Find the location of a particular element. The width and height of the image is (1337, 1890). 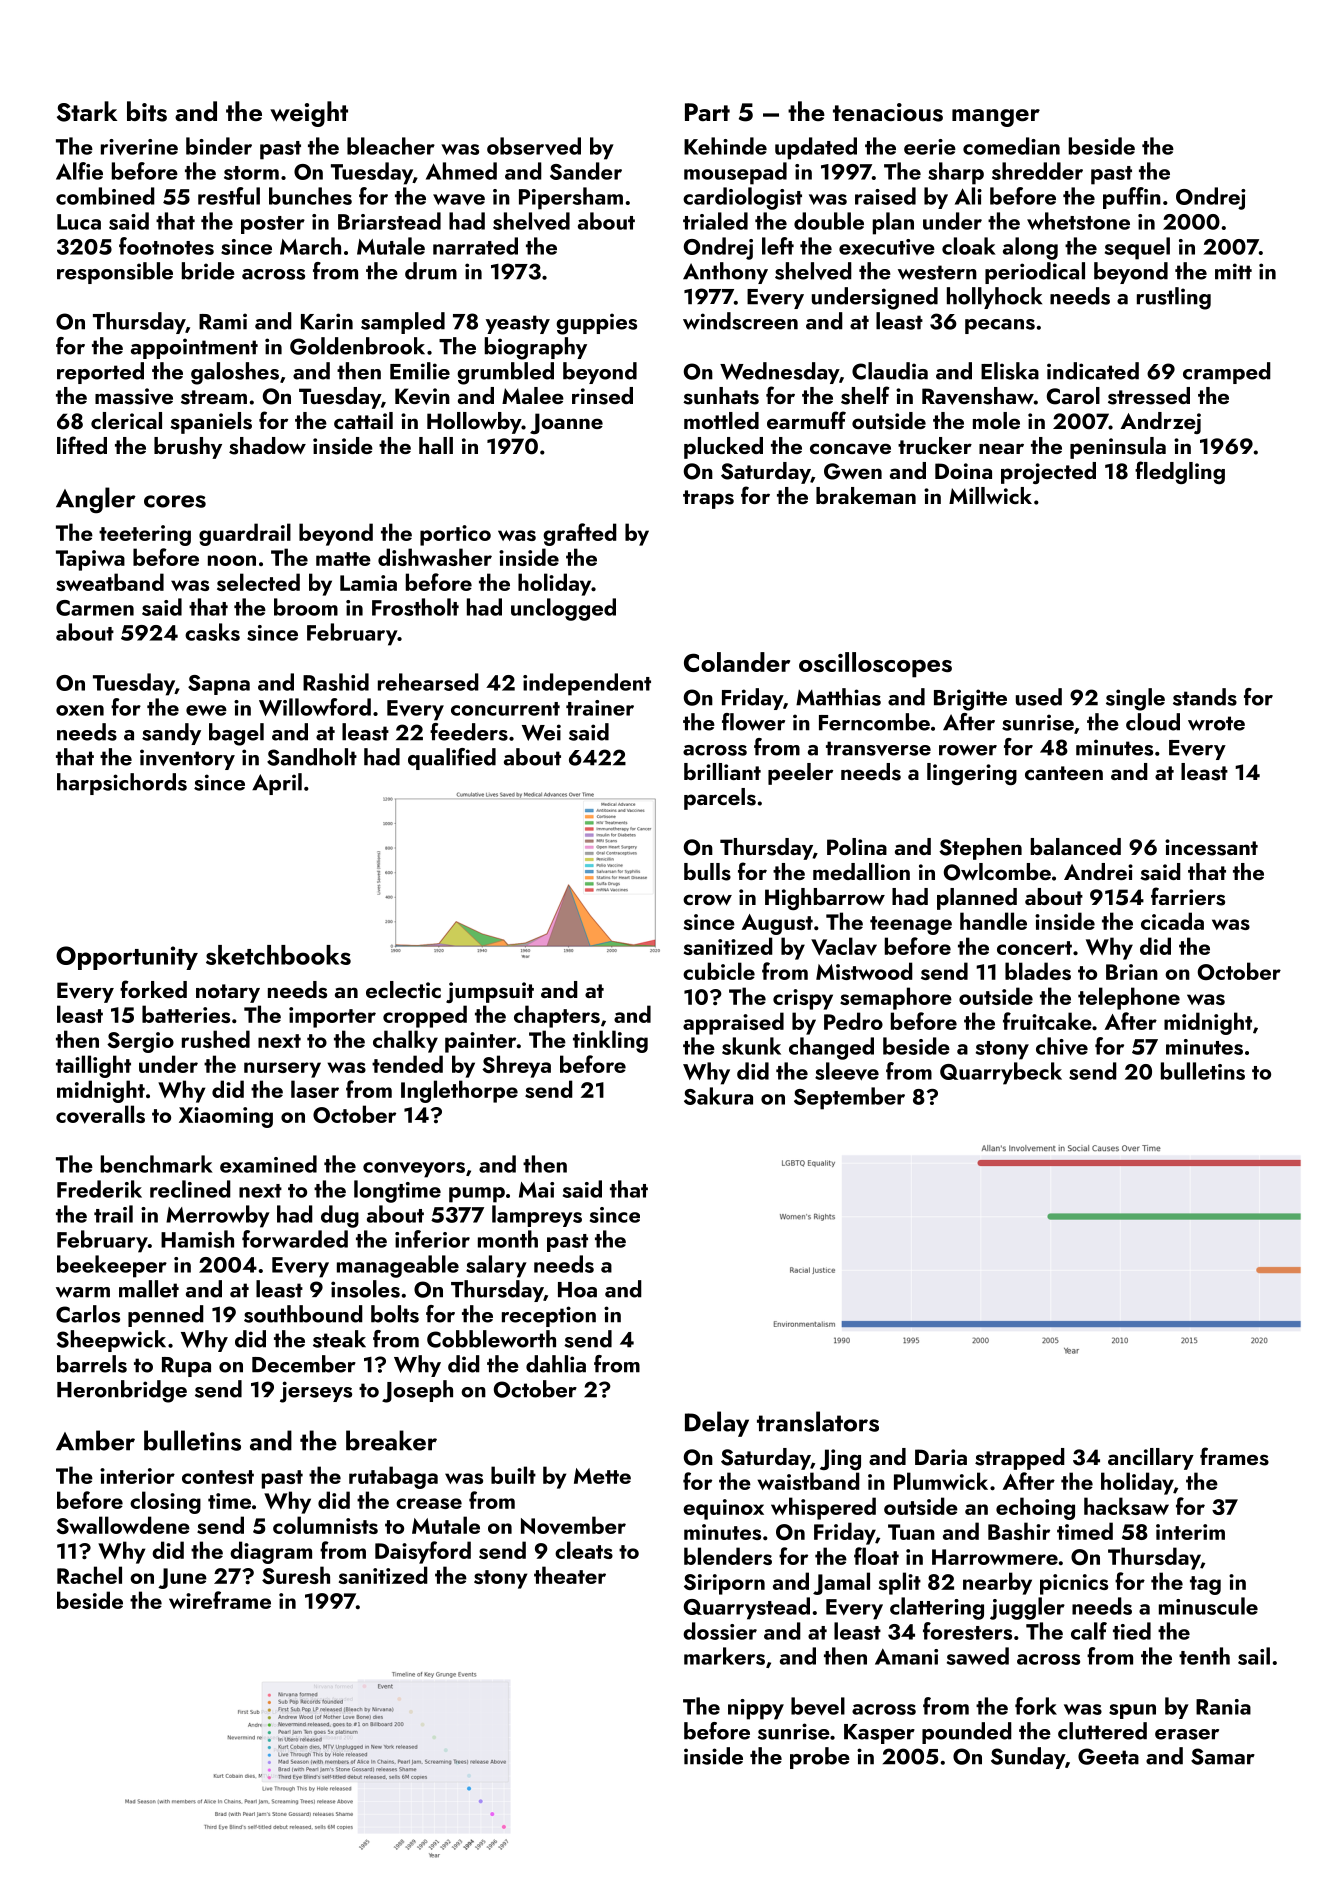

Sapna is located at coordinates (219, 685).
